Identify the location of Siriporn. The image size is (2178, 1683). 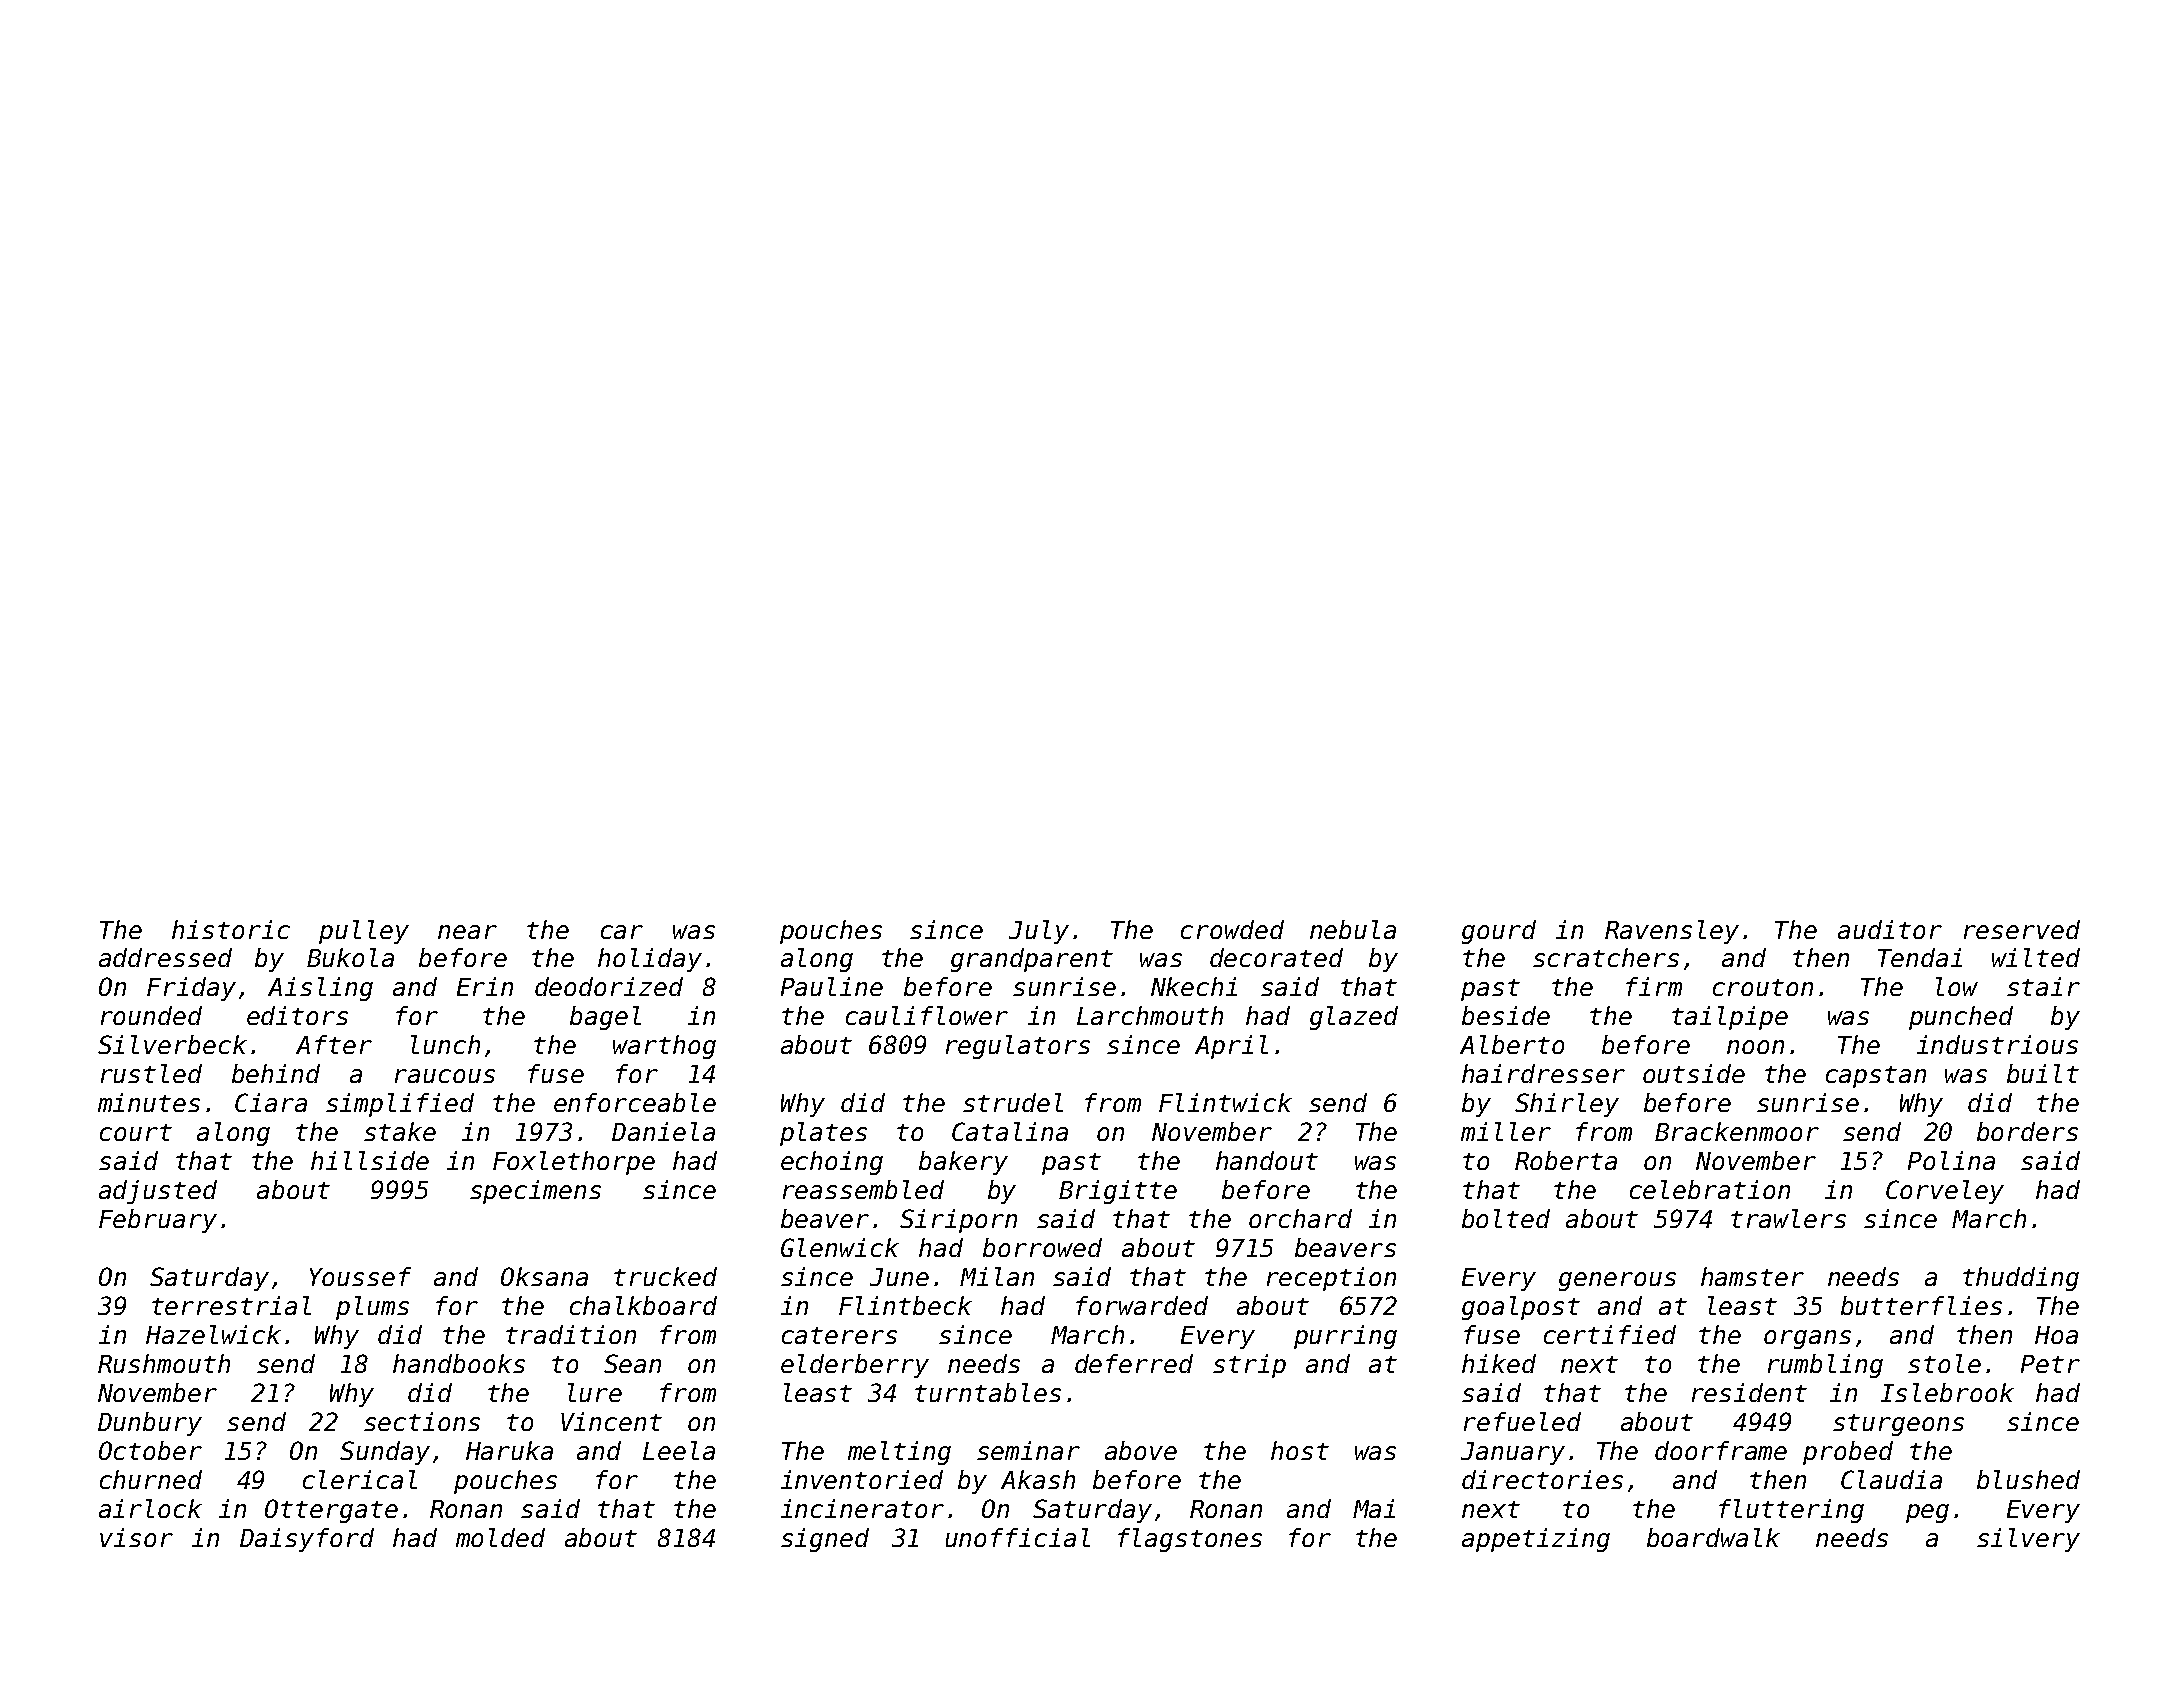
(958, 1221).
